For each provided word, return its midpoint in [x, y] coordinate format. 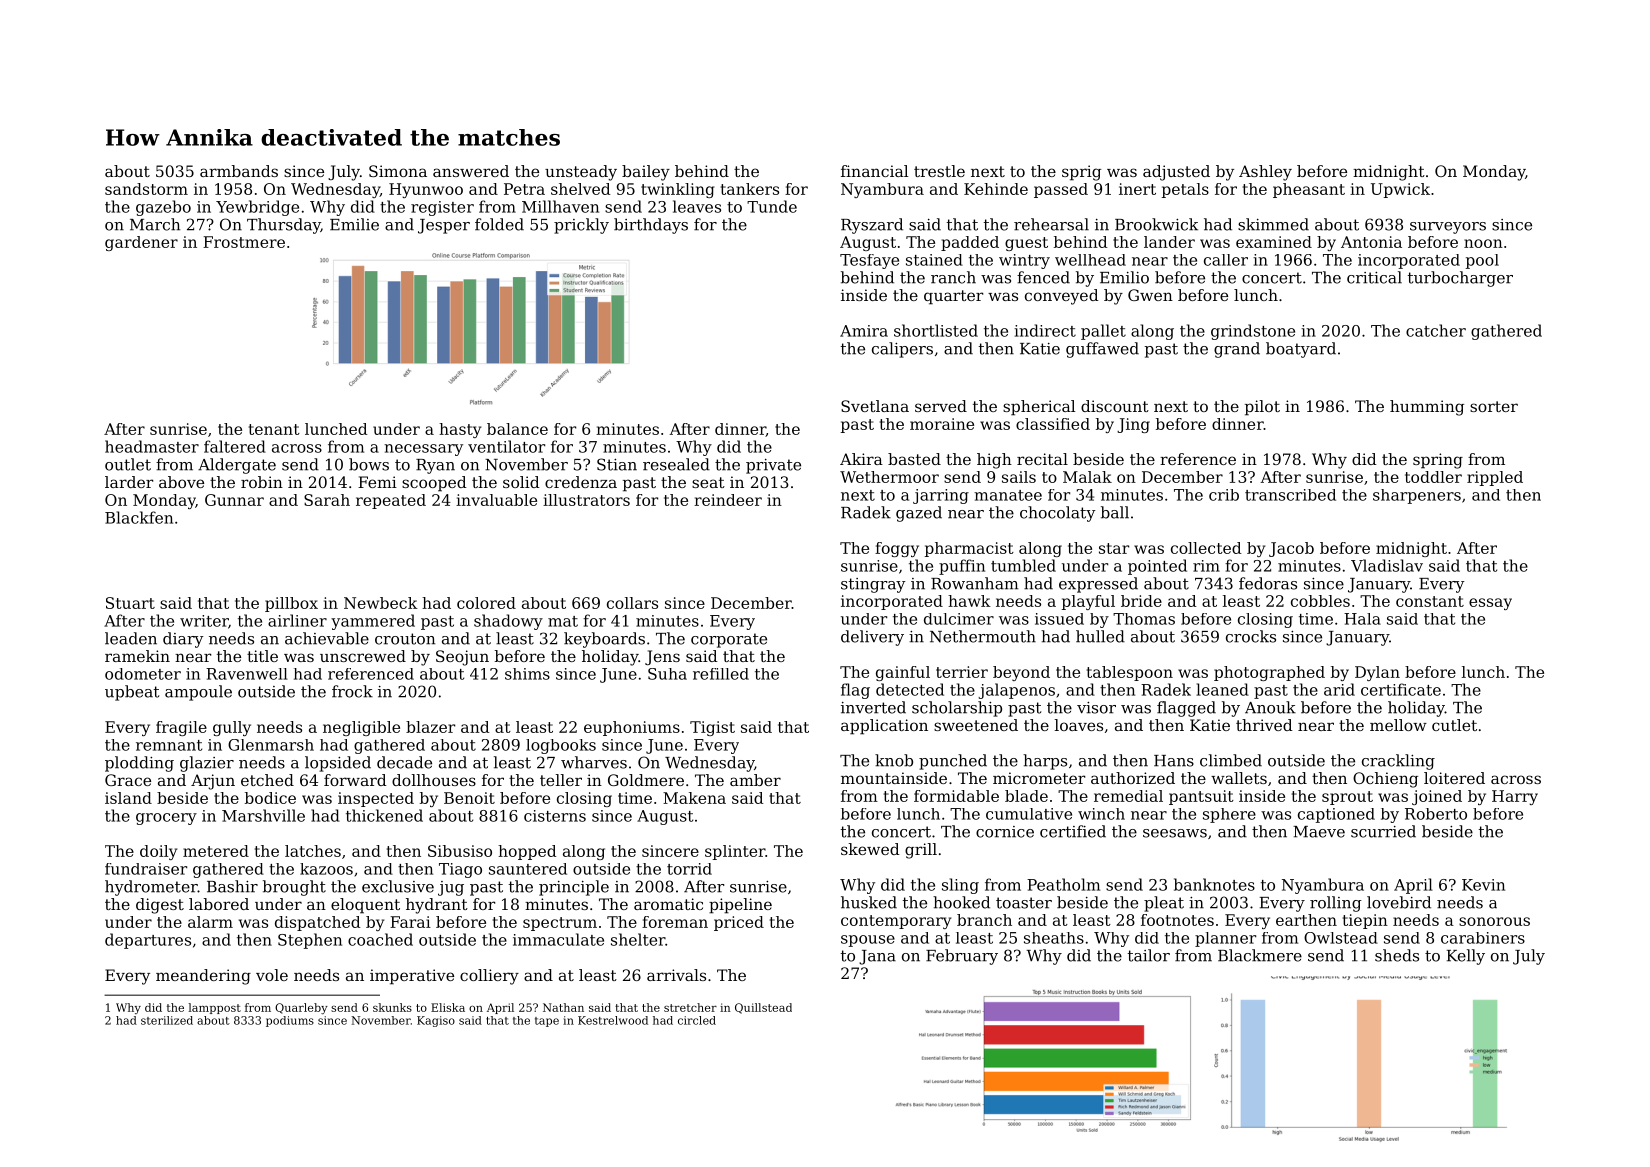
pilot [1262, 408]
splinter [735, 852]
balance [517, 429]
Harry [1515, 797]
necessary [423, 450]
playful [1088, 602]
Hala [1362, 619]
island [128, 798]
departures [148, 941]
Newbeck [381, 603]
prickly [581, 226]
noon [1483, 243]
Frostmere [244, 242]
